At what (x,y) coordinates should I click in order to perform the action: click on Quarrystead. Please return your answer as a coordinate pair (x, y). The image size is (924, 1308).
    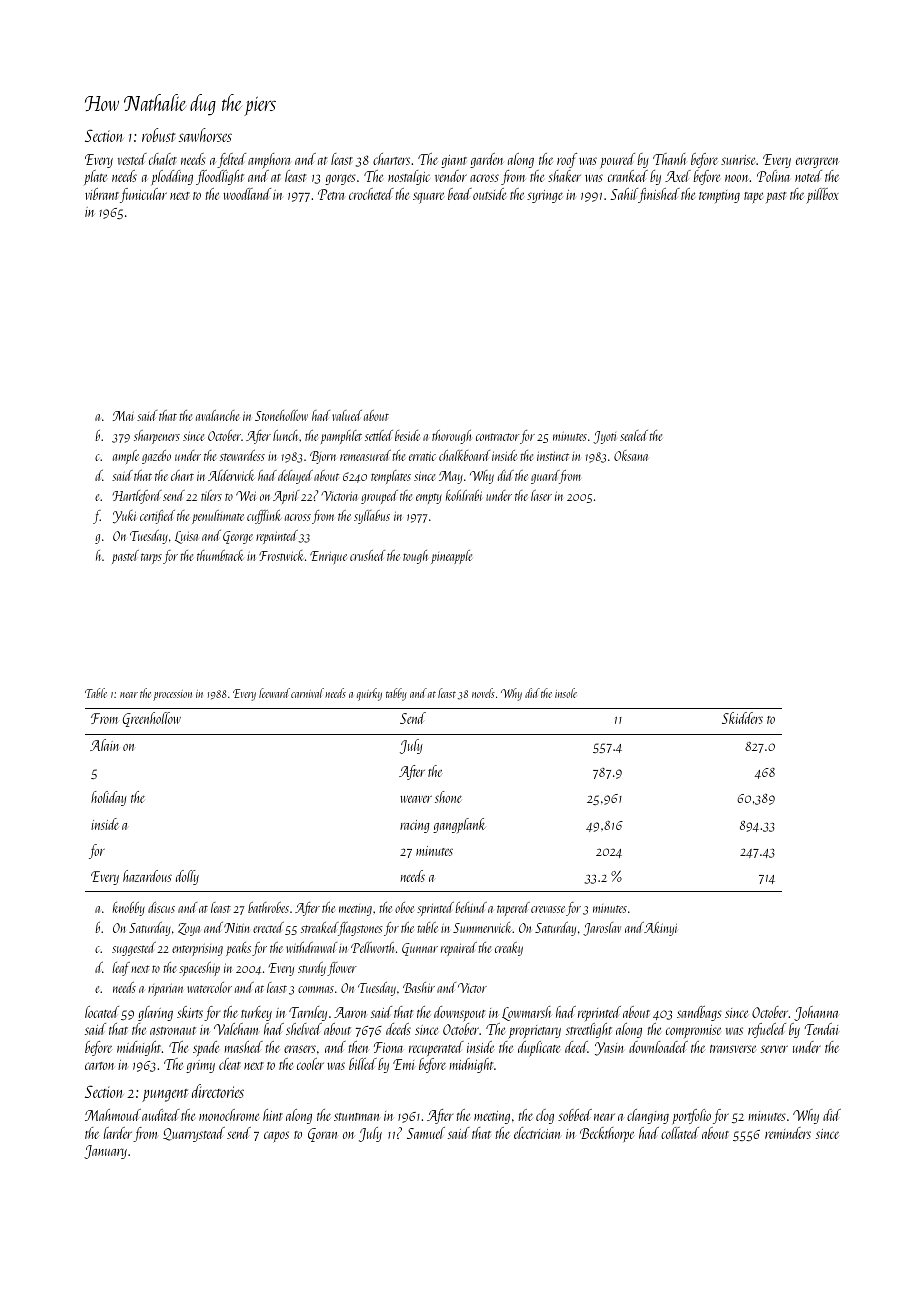
    Looking at the image, I should click on (194, 1134).
